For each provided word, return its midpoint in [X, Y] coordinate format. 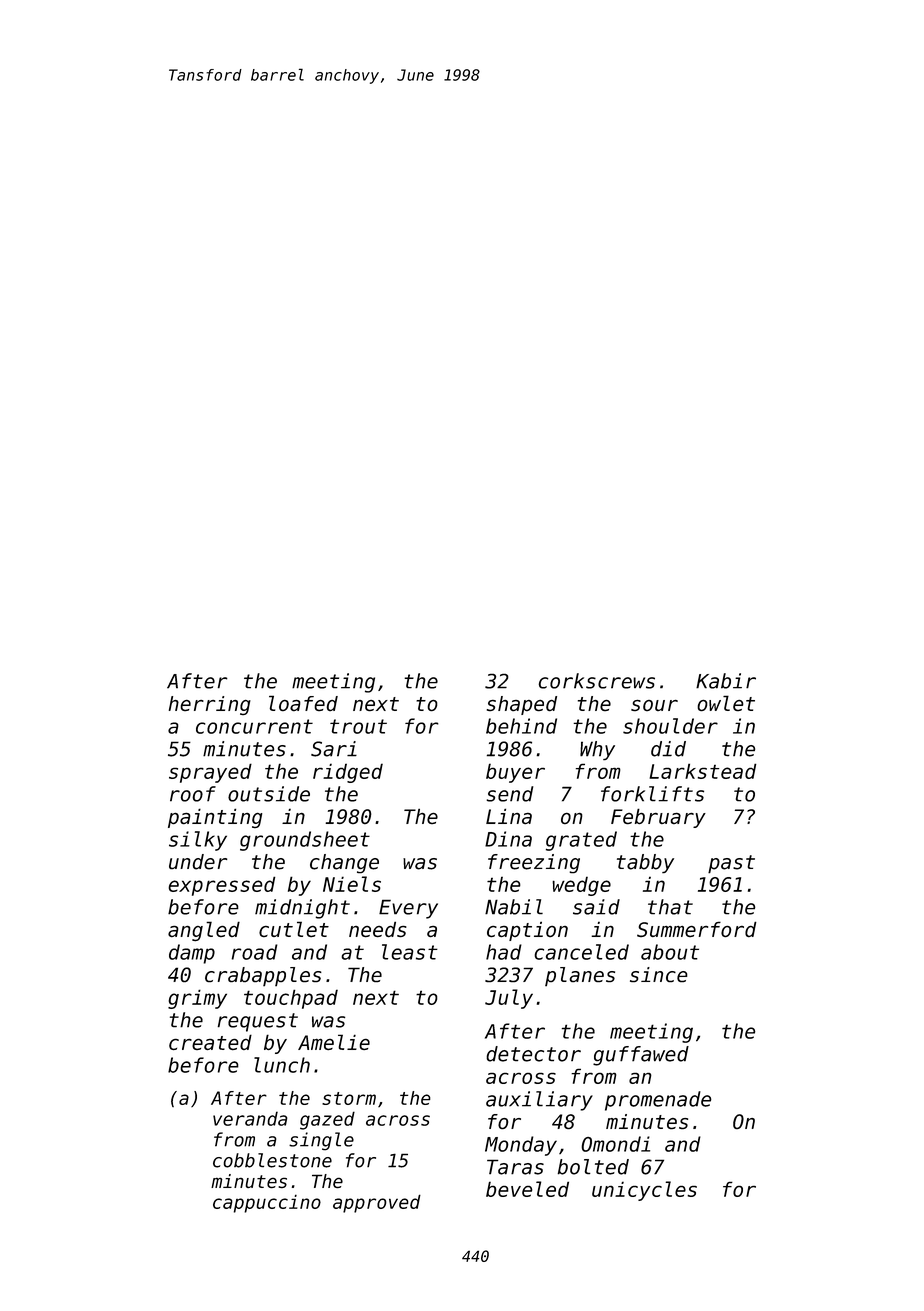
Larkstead [702, 771]
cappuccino [267, 1203]
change [344, 864]
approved [377, 1203]
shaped [522, 705]
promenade [658, 1101]
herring [210, 705]
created [210, 1042]
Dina [508, 839]
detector [533, 1054]
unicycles [644, 1191]
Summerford [697, 929]
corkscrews [597, 681]
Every [408, 909]
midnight [302, 909]
